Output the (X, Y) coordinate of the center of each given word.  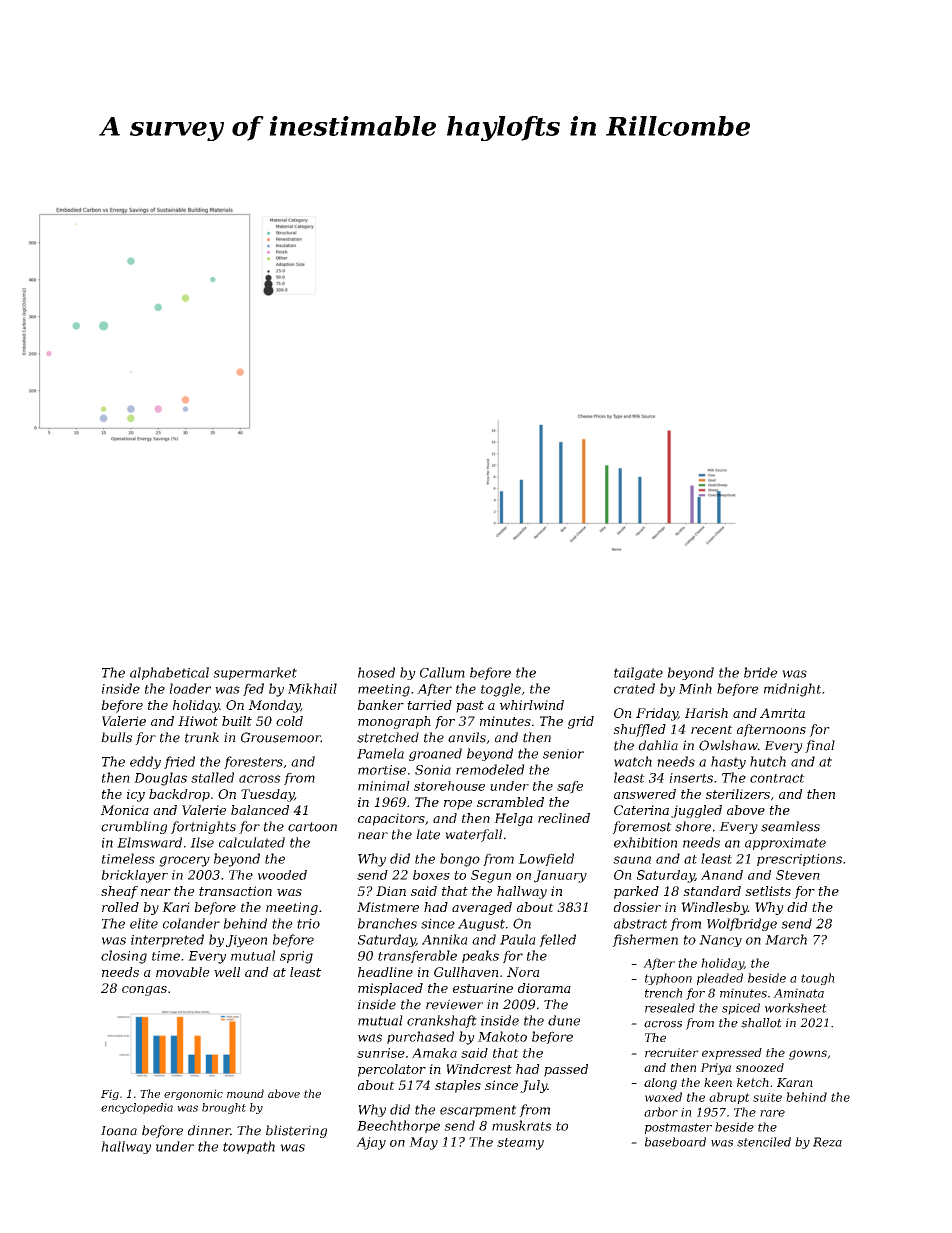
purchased (420, 1037)
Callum (442, 672)
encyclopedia (137, 1108)
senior (563, 754)
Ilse (202, 842)
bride (760, 672)
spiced (741, 1009)
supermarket (255, 673)
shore (693, 826)
